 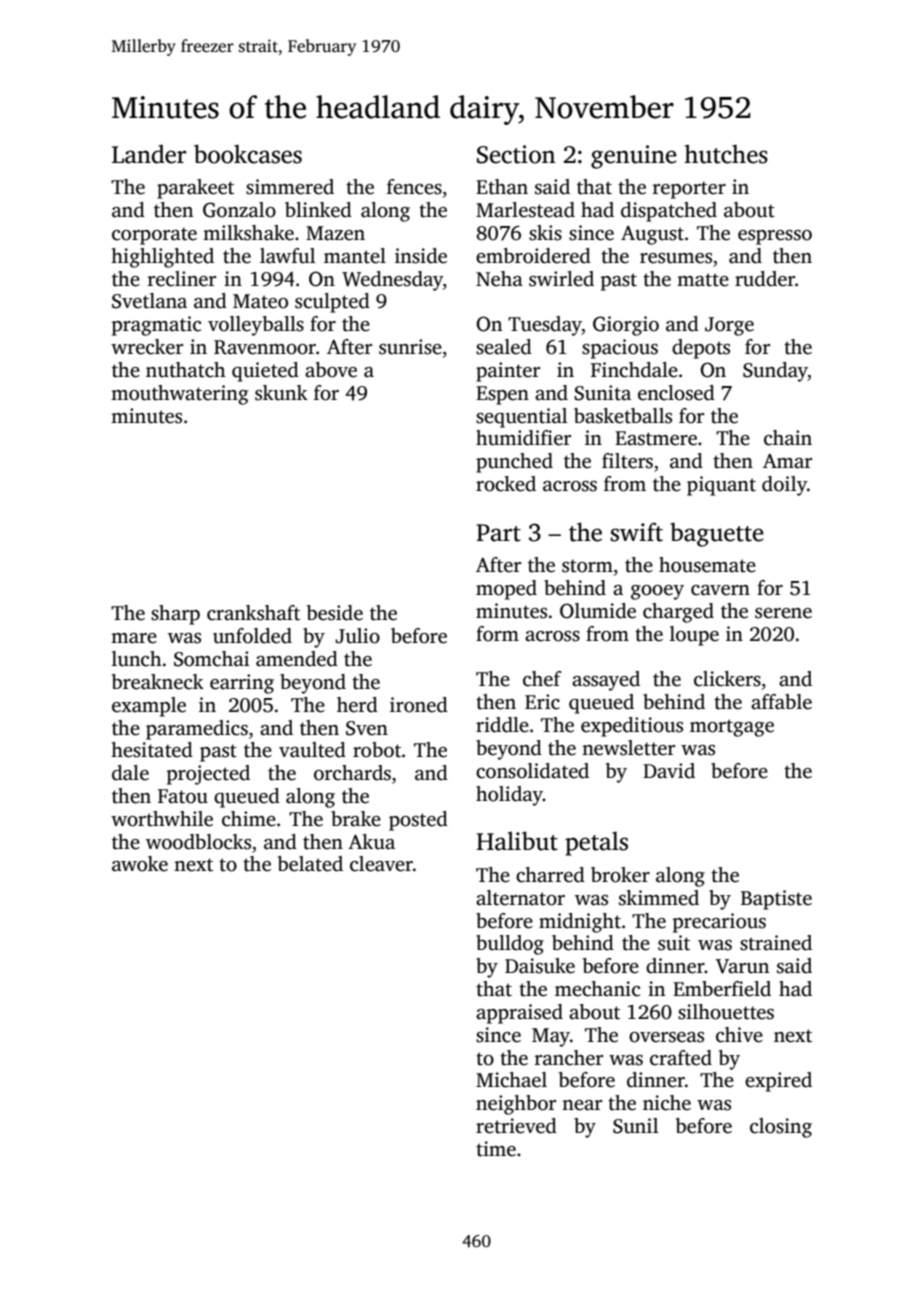 What do you see at coordinates (788, 438) in the screenshot?
I see `chain` at bounding box center [788, 438].
